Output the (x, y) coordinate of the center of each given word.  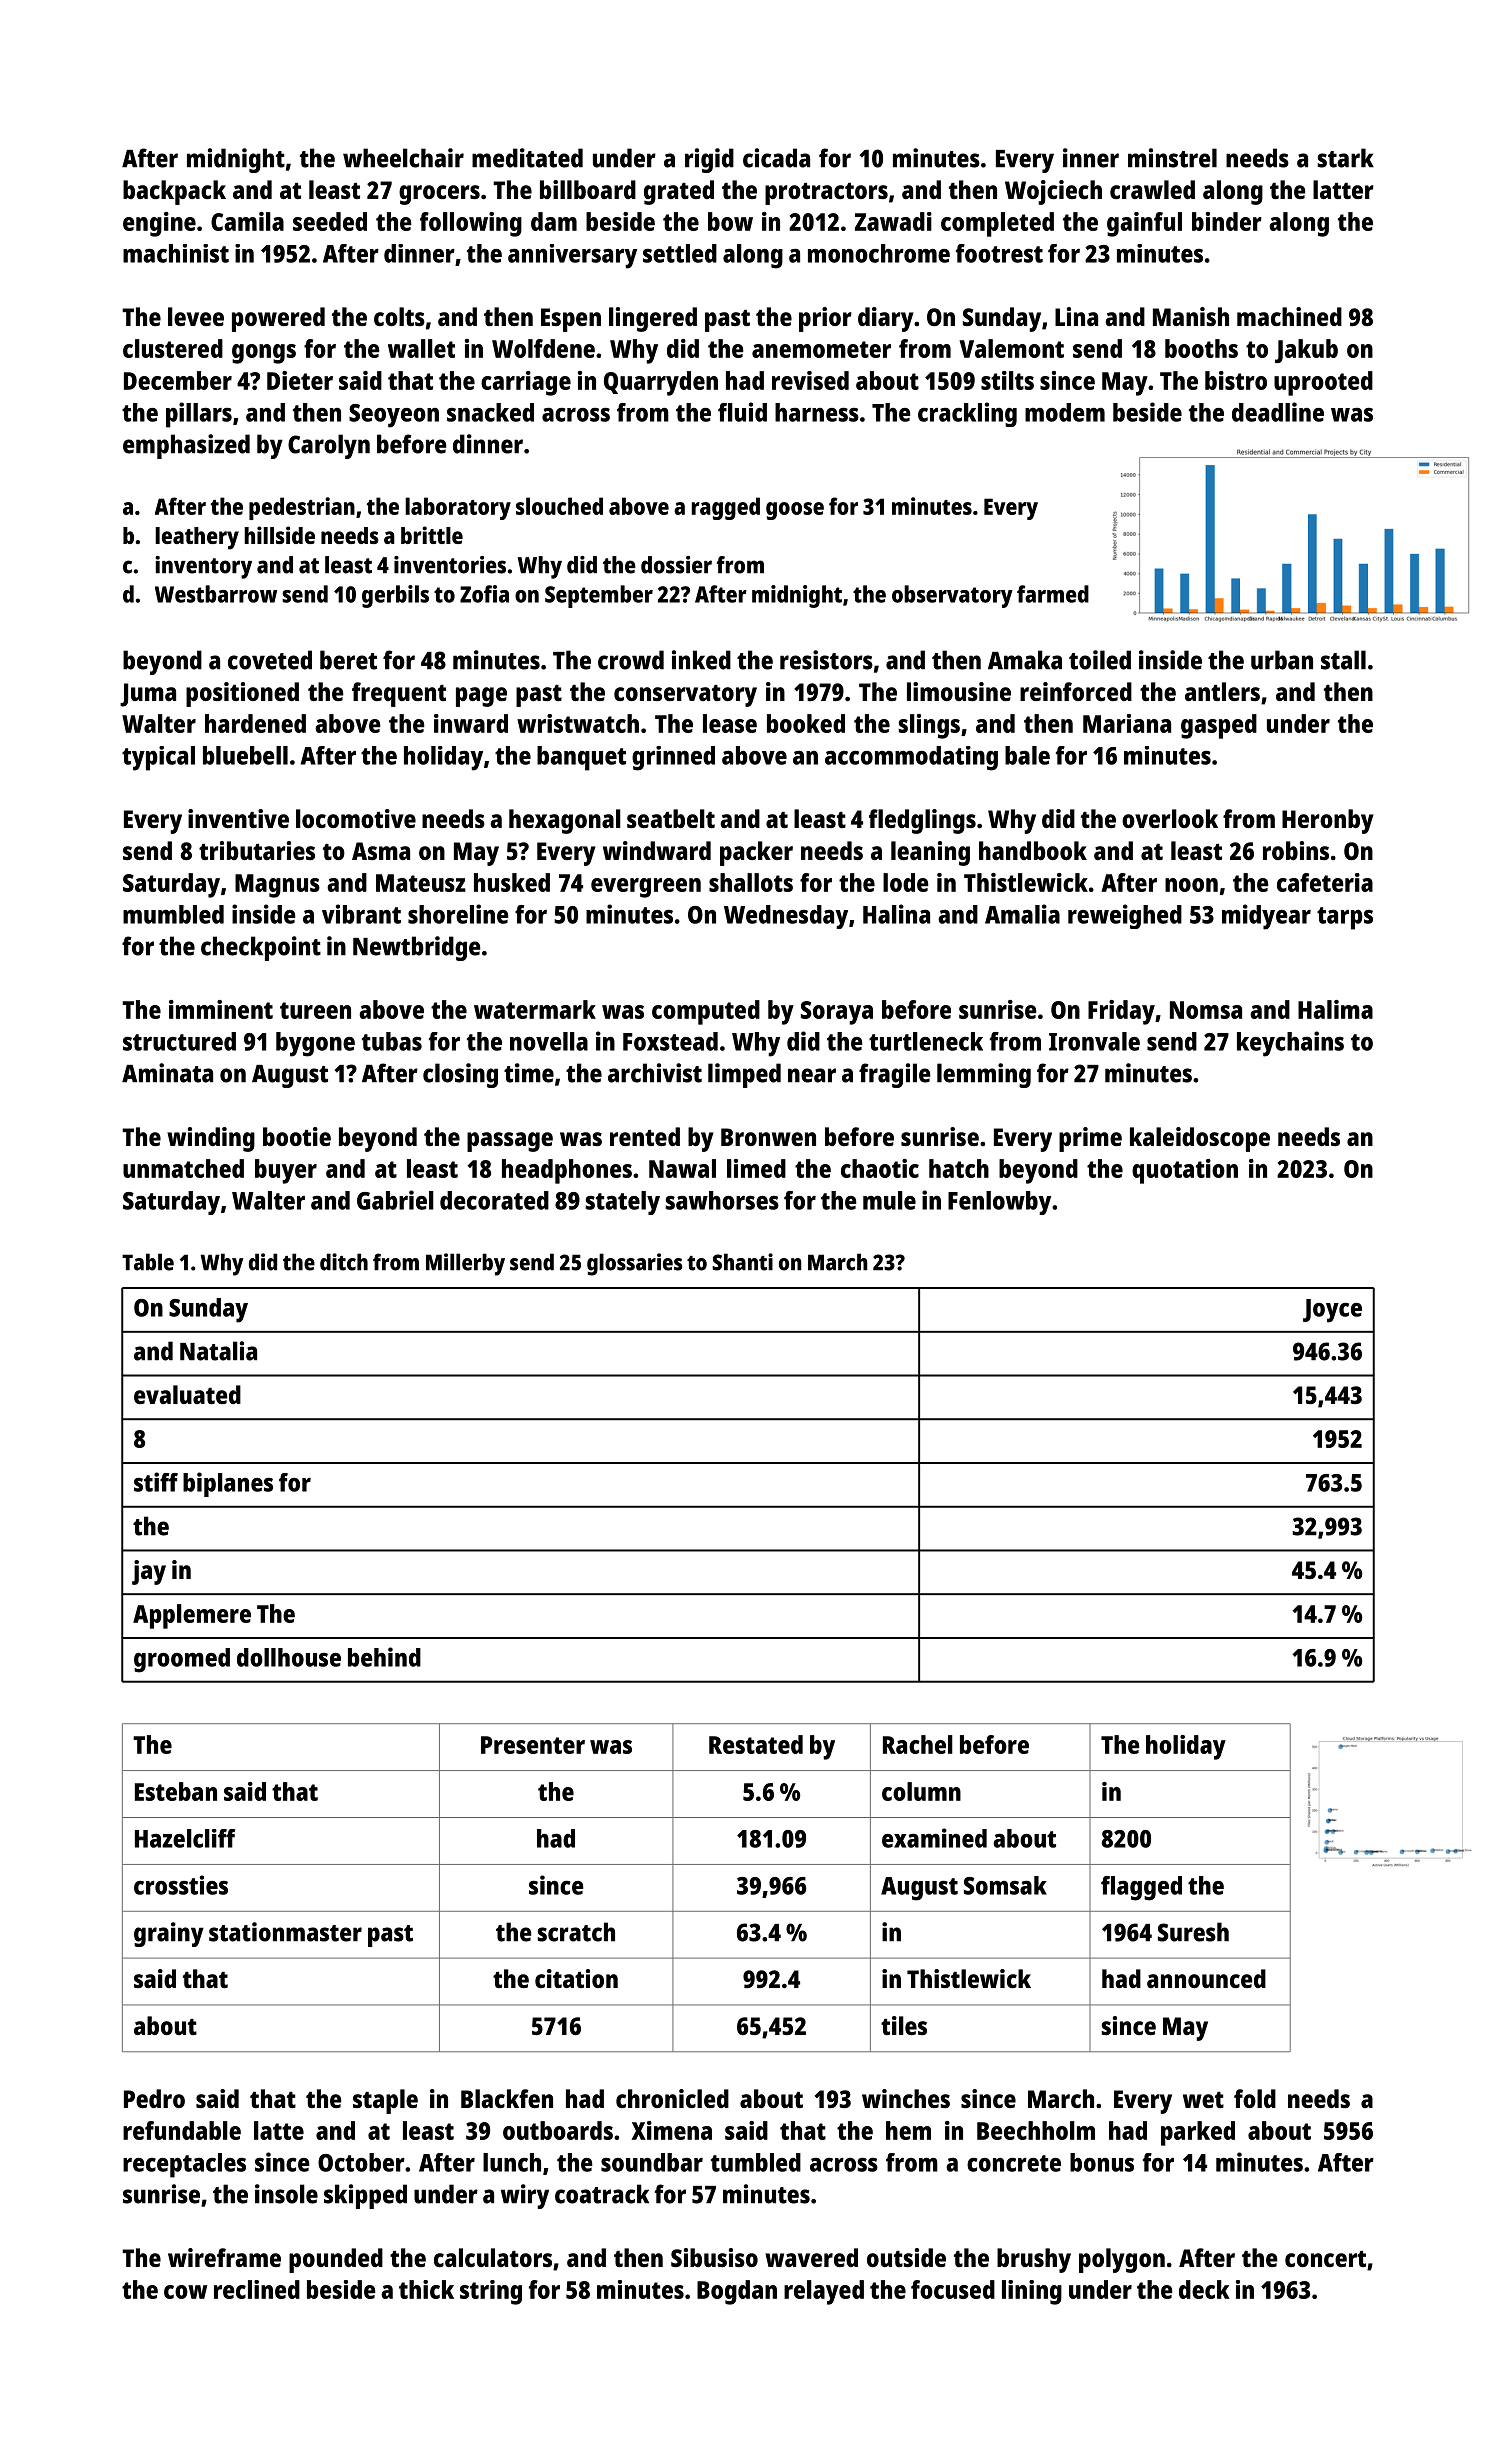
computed (706, 1012)
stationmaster (285, 1932)
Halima (1335, 1009)
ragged (726, 508)
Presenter (533, 1745)
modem (1065, 412)
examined (934, 1838)
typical (158, 758)
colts (399, 316)
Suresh (1193, 1932)
